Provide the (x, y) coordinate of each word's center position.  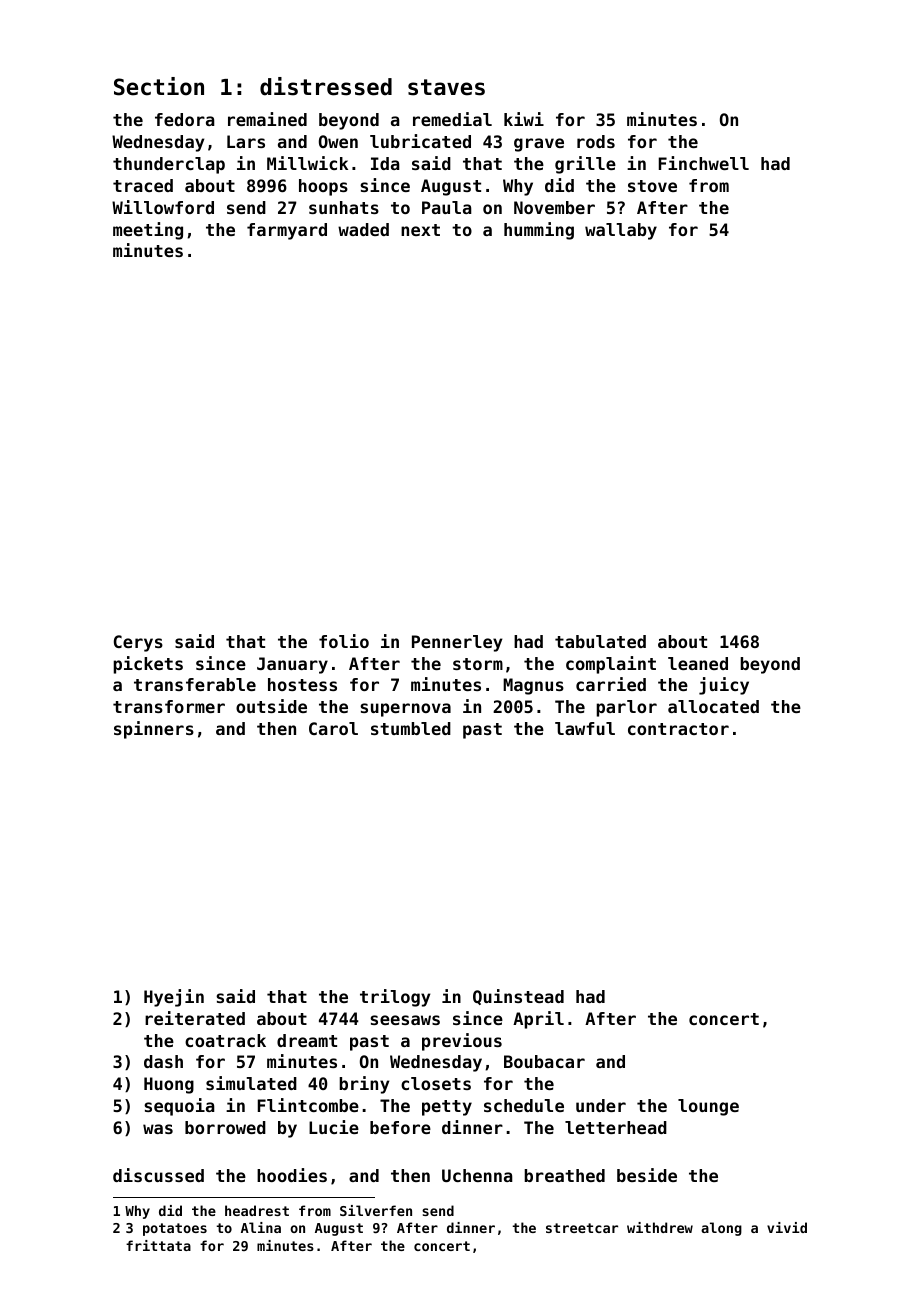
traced (143, 185)
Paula (447, 207)
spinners (154, 730)
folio (344, 641)
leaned (698, 663)
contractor (678, 729)
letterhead (616, 1127)
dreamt (307, 1040)
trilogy (395, 998)
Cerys (138, 643)
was (158, 1129)
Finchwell (704, 163)
